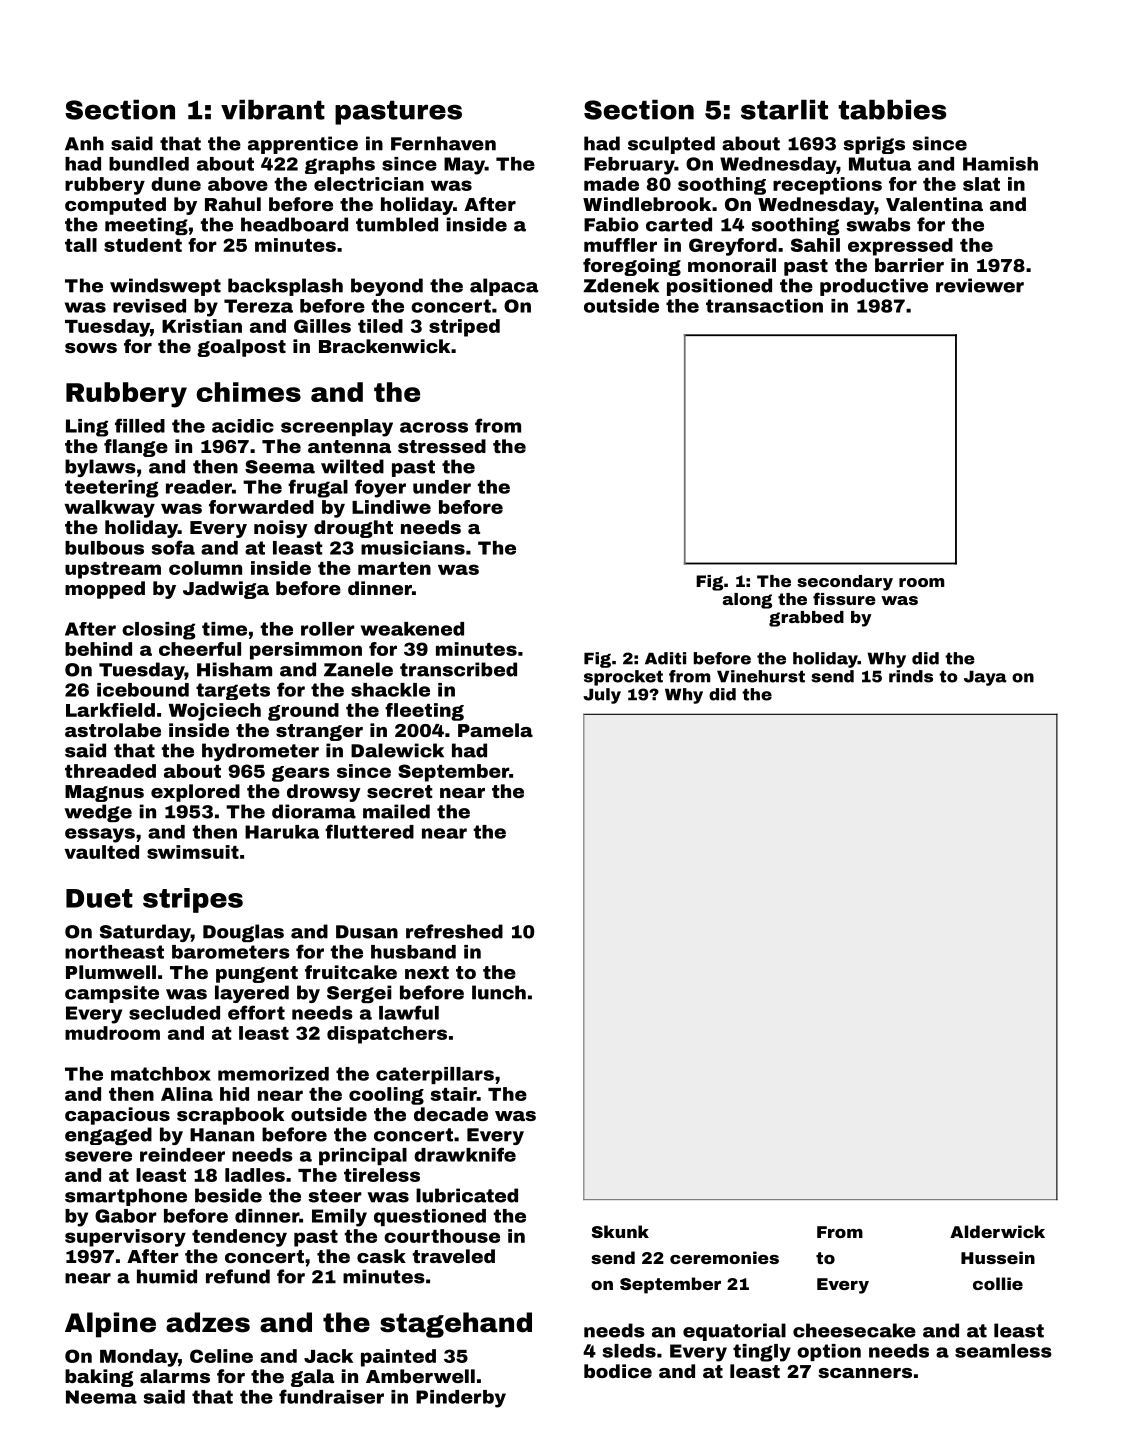 This page has height=1452, width=1122. I want to click on Jaya, so click(985, 678).
